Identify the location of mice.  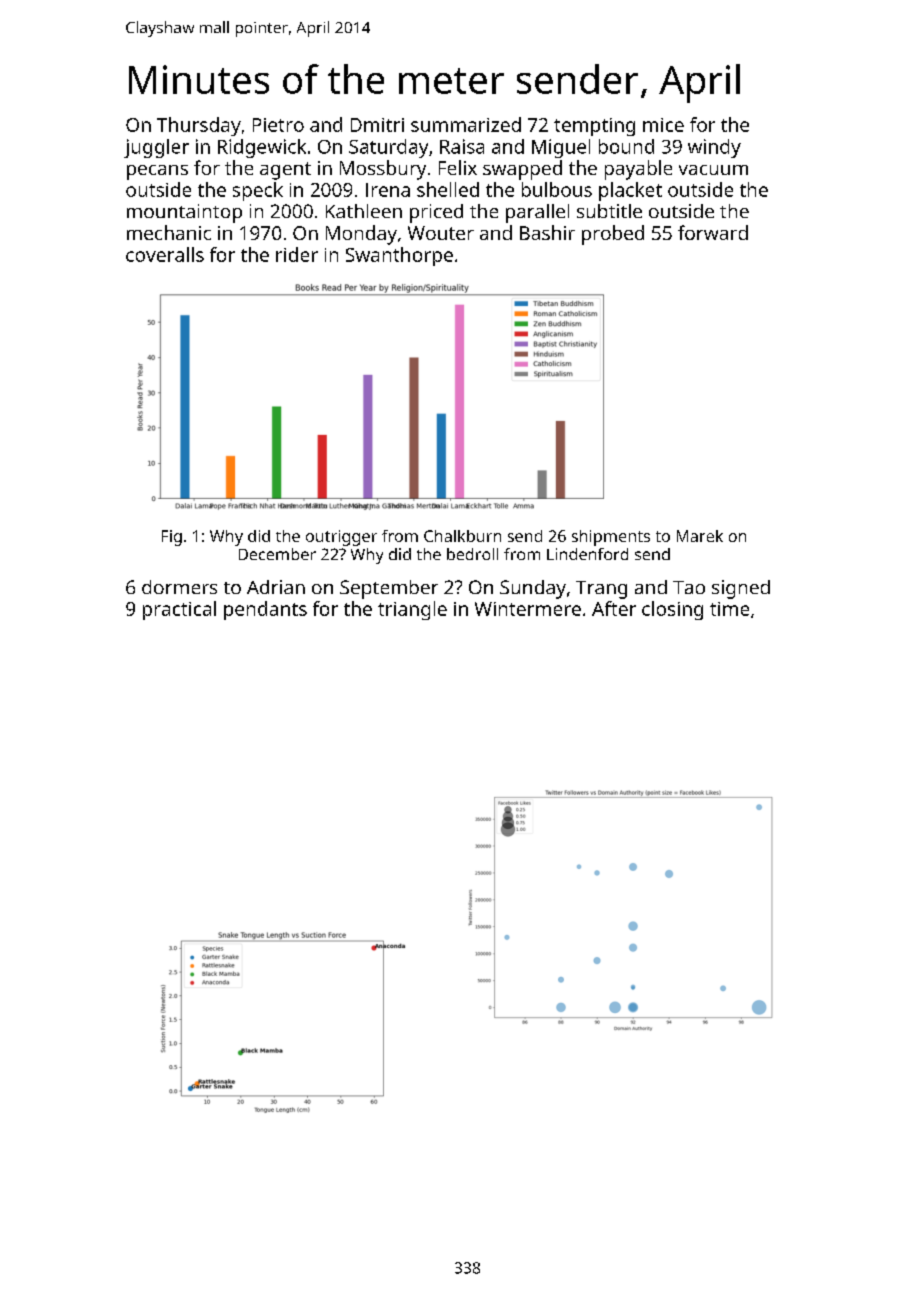
(663, 125).
